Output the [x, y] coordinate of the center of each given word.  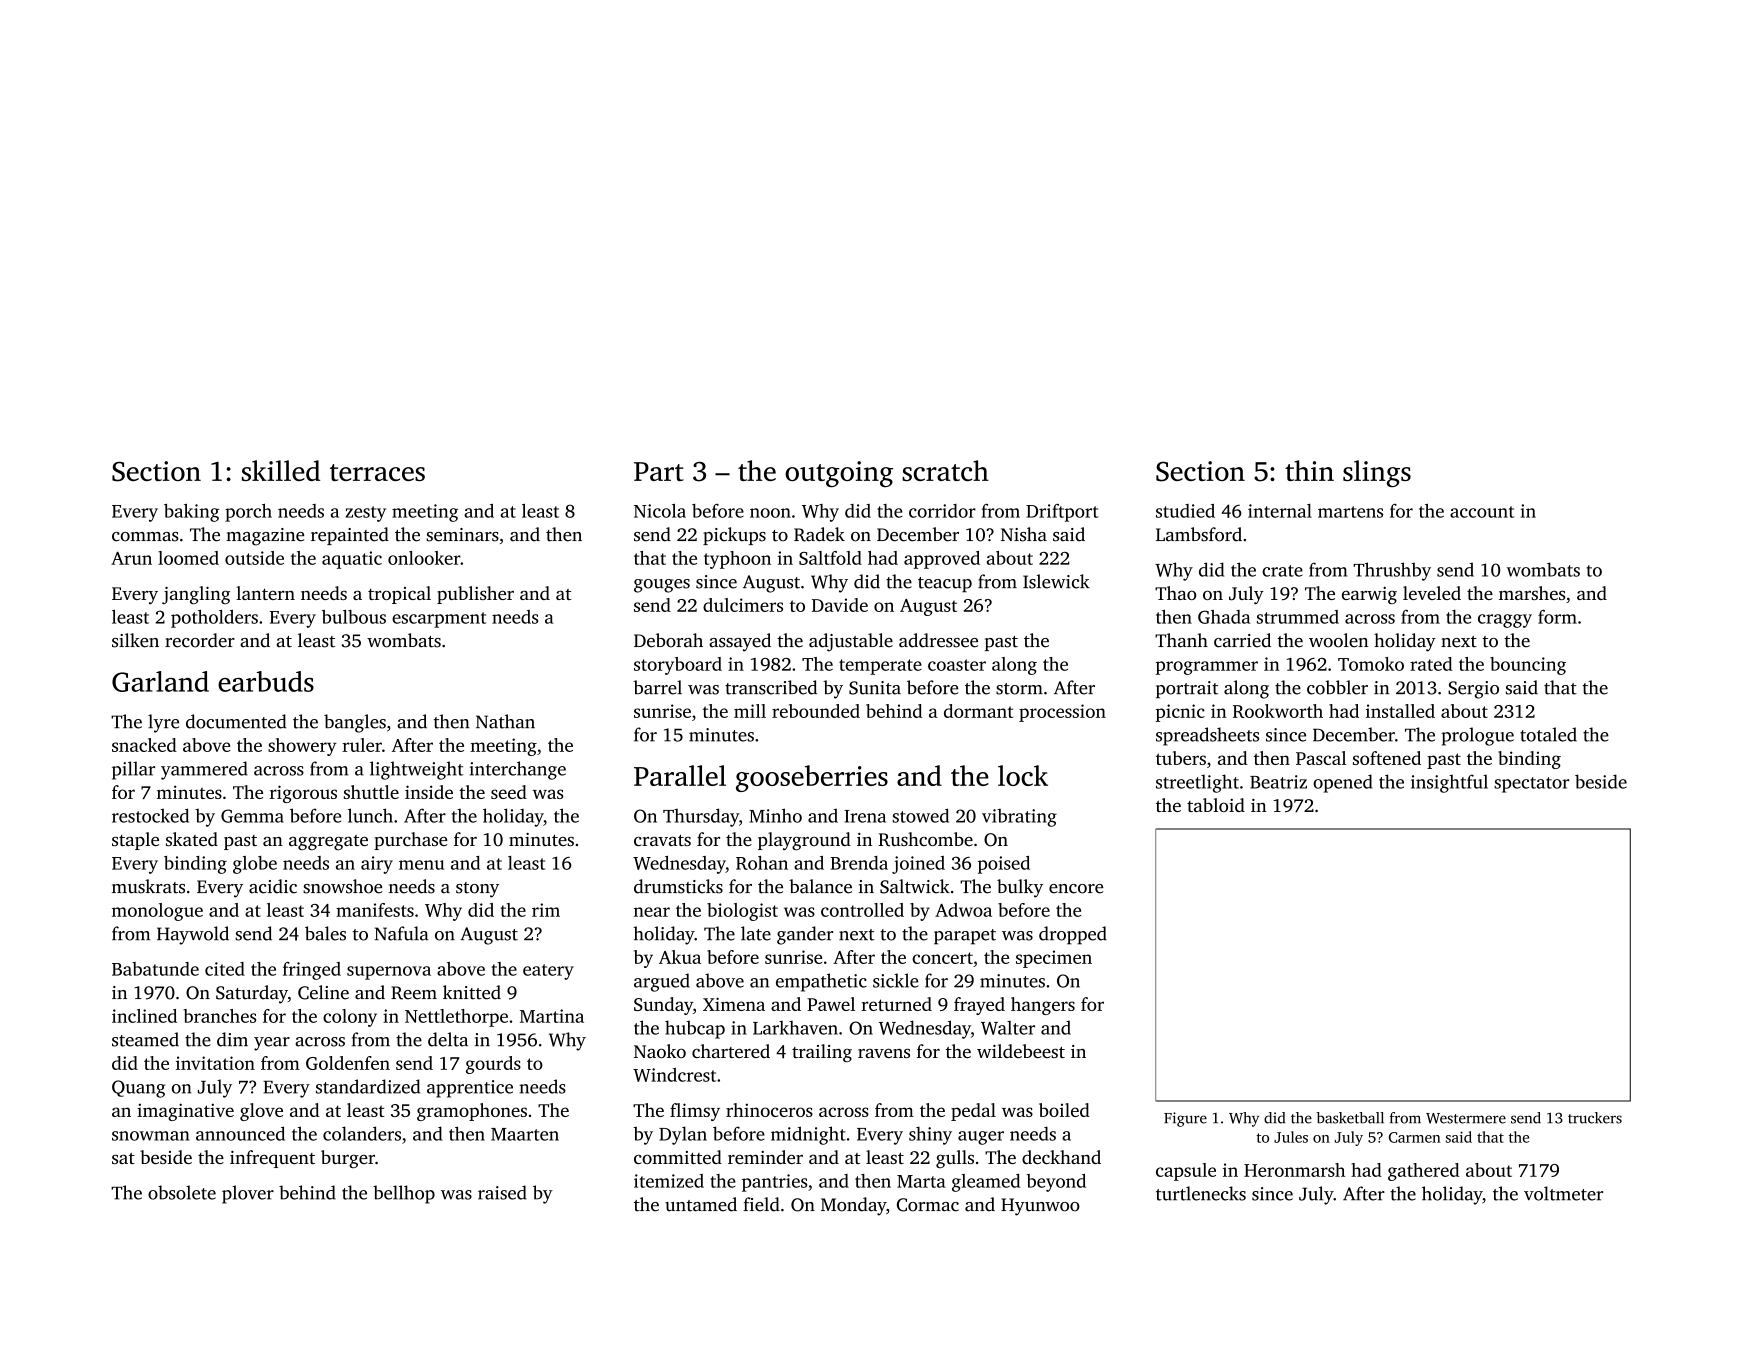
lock [1023, 775]
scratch [945, 470]
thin [1309, 470]
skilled [281, 470]
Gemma [252, 816]
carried [1242, 640]
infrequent [272, 1159]
